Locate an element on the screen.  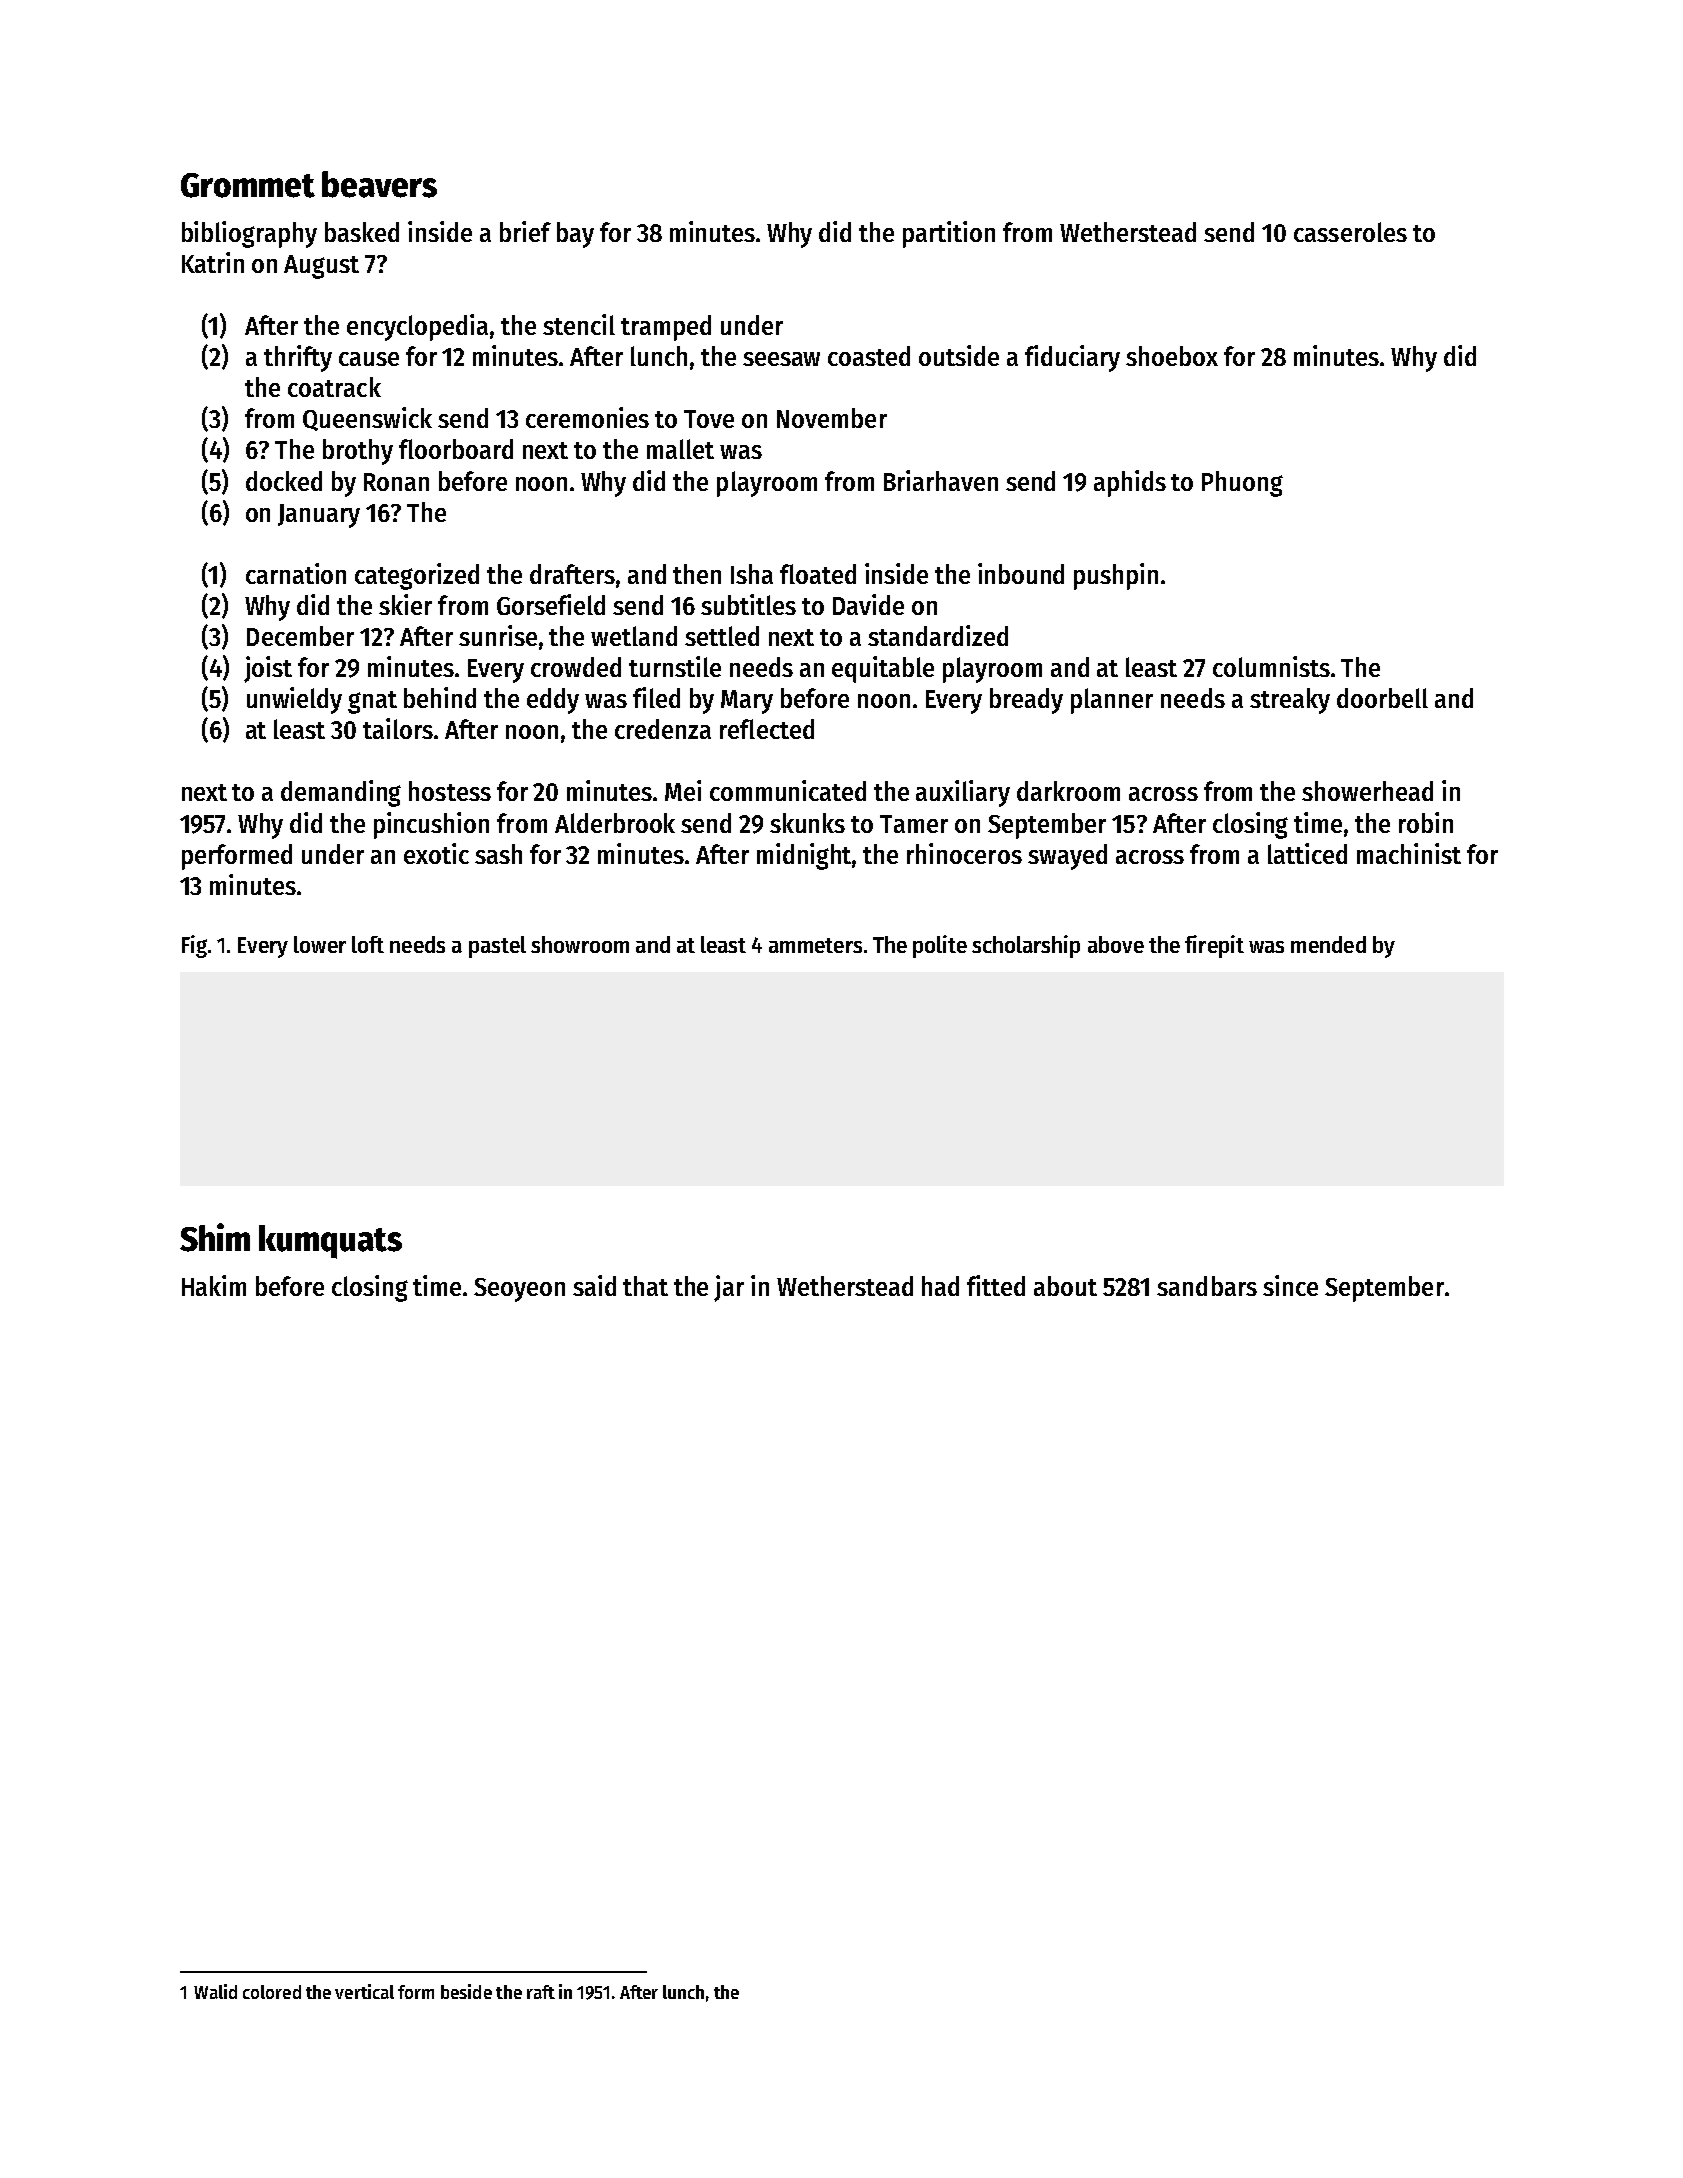
ammeters is located at coordinates (815, 945).
